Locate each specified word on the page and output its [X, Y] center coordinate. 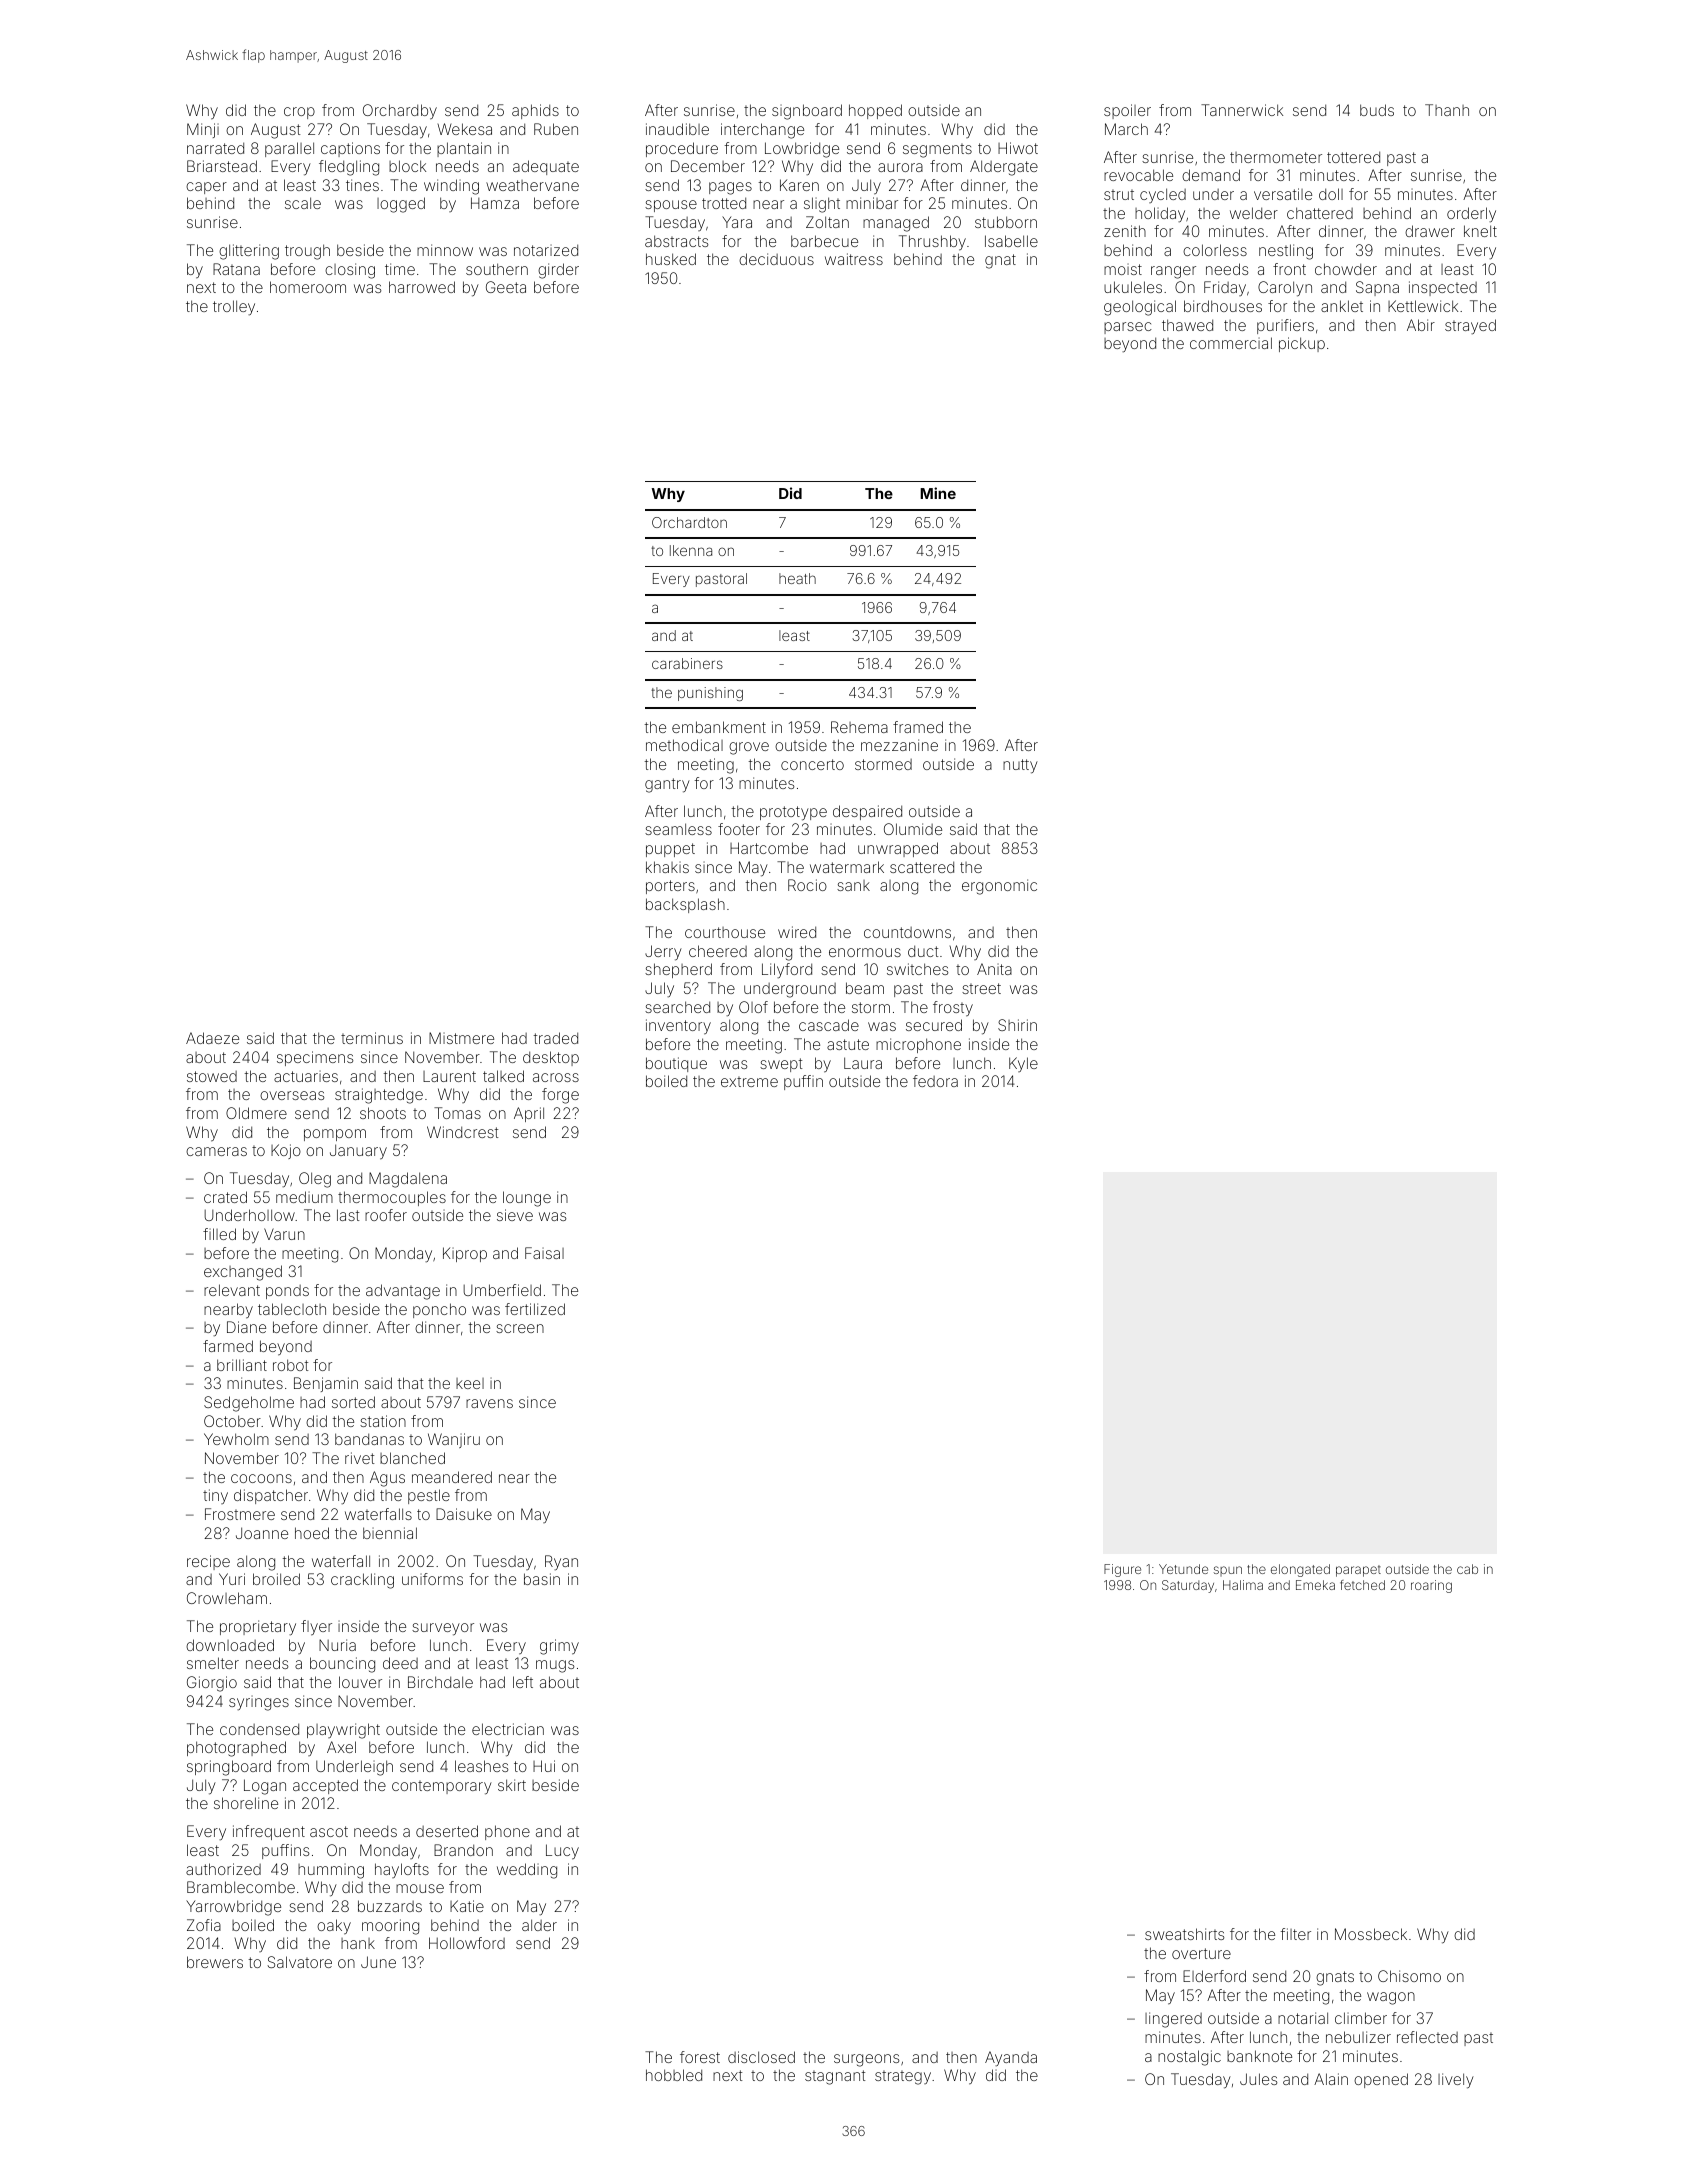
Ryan [561, 1563]
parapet [1358, 1571]
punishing [710, 694]
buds [1377, 110]
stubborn [1006, 222]
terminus [372, 1038]
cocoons [261, 1478]
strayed [1470, 327]
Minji [203, 130]
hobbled [674, 2075]
